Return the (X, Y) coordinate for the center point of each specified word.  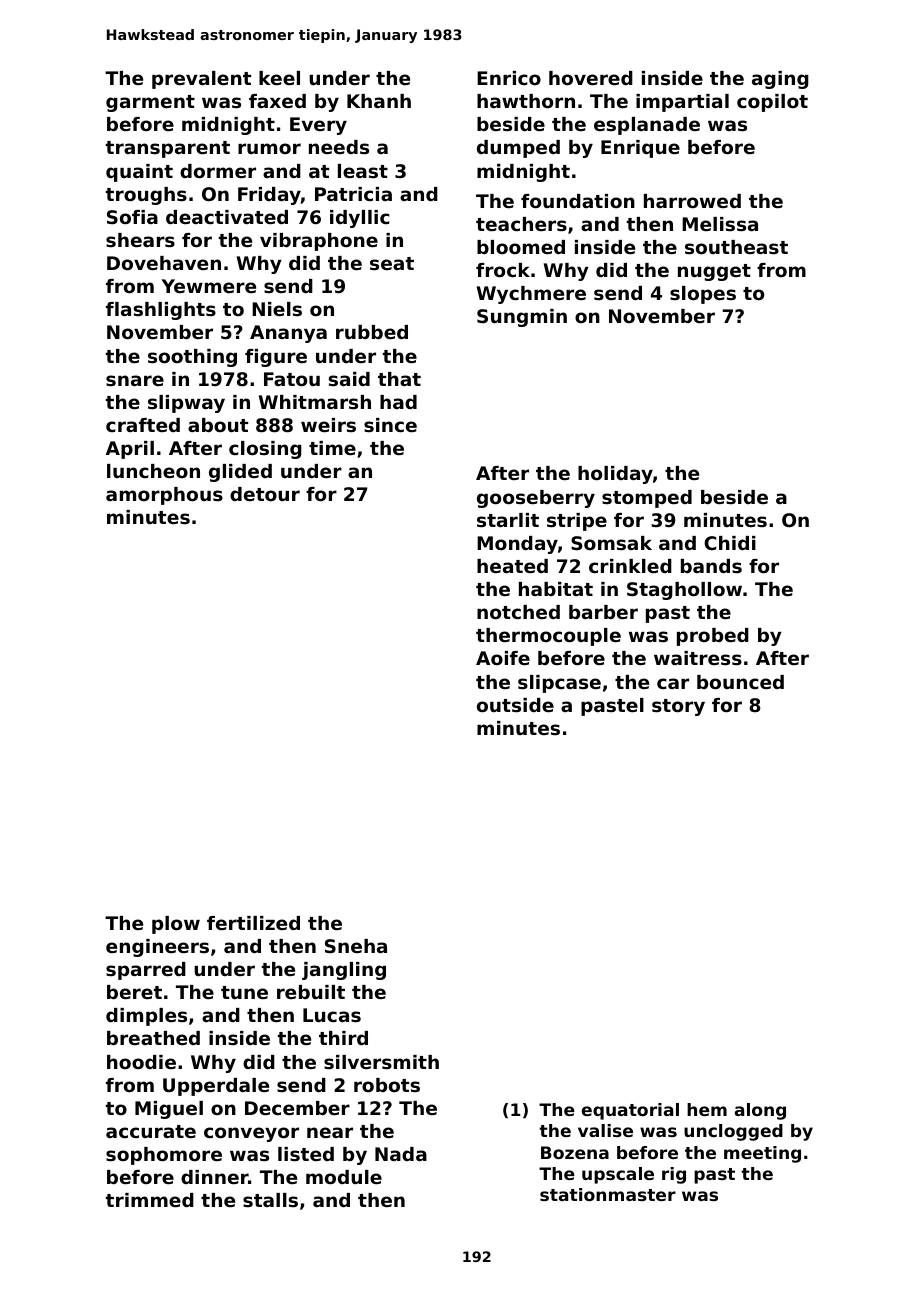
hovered (591, 78)
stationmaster (608, 1194)
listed (306, 1154)
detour (265, 494)
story (678, 707)
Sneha (356, 946)
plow (176, 925)
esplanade (647, 126)
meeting (762, 1154)
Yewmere (208, 286)
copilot (772, 103)
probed (713, 637)
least (363, 171)
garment (150, 103)
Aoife (503, 658)
